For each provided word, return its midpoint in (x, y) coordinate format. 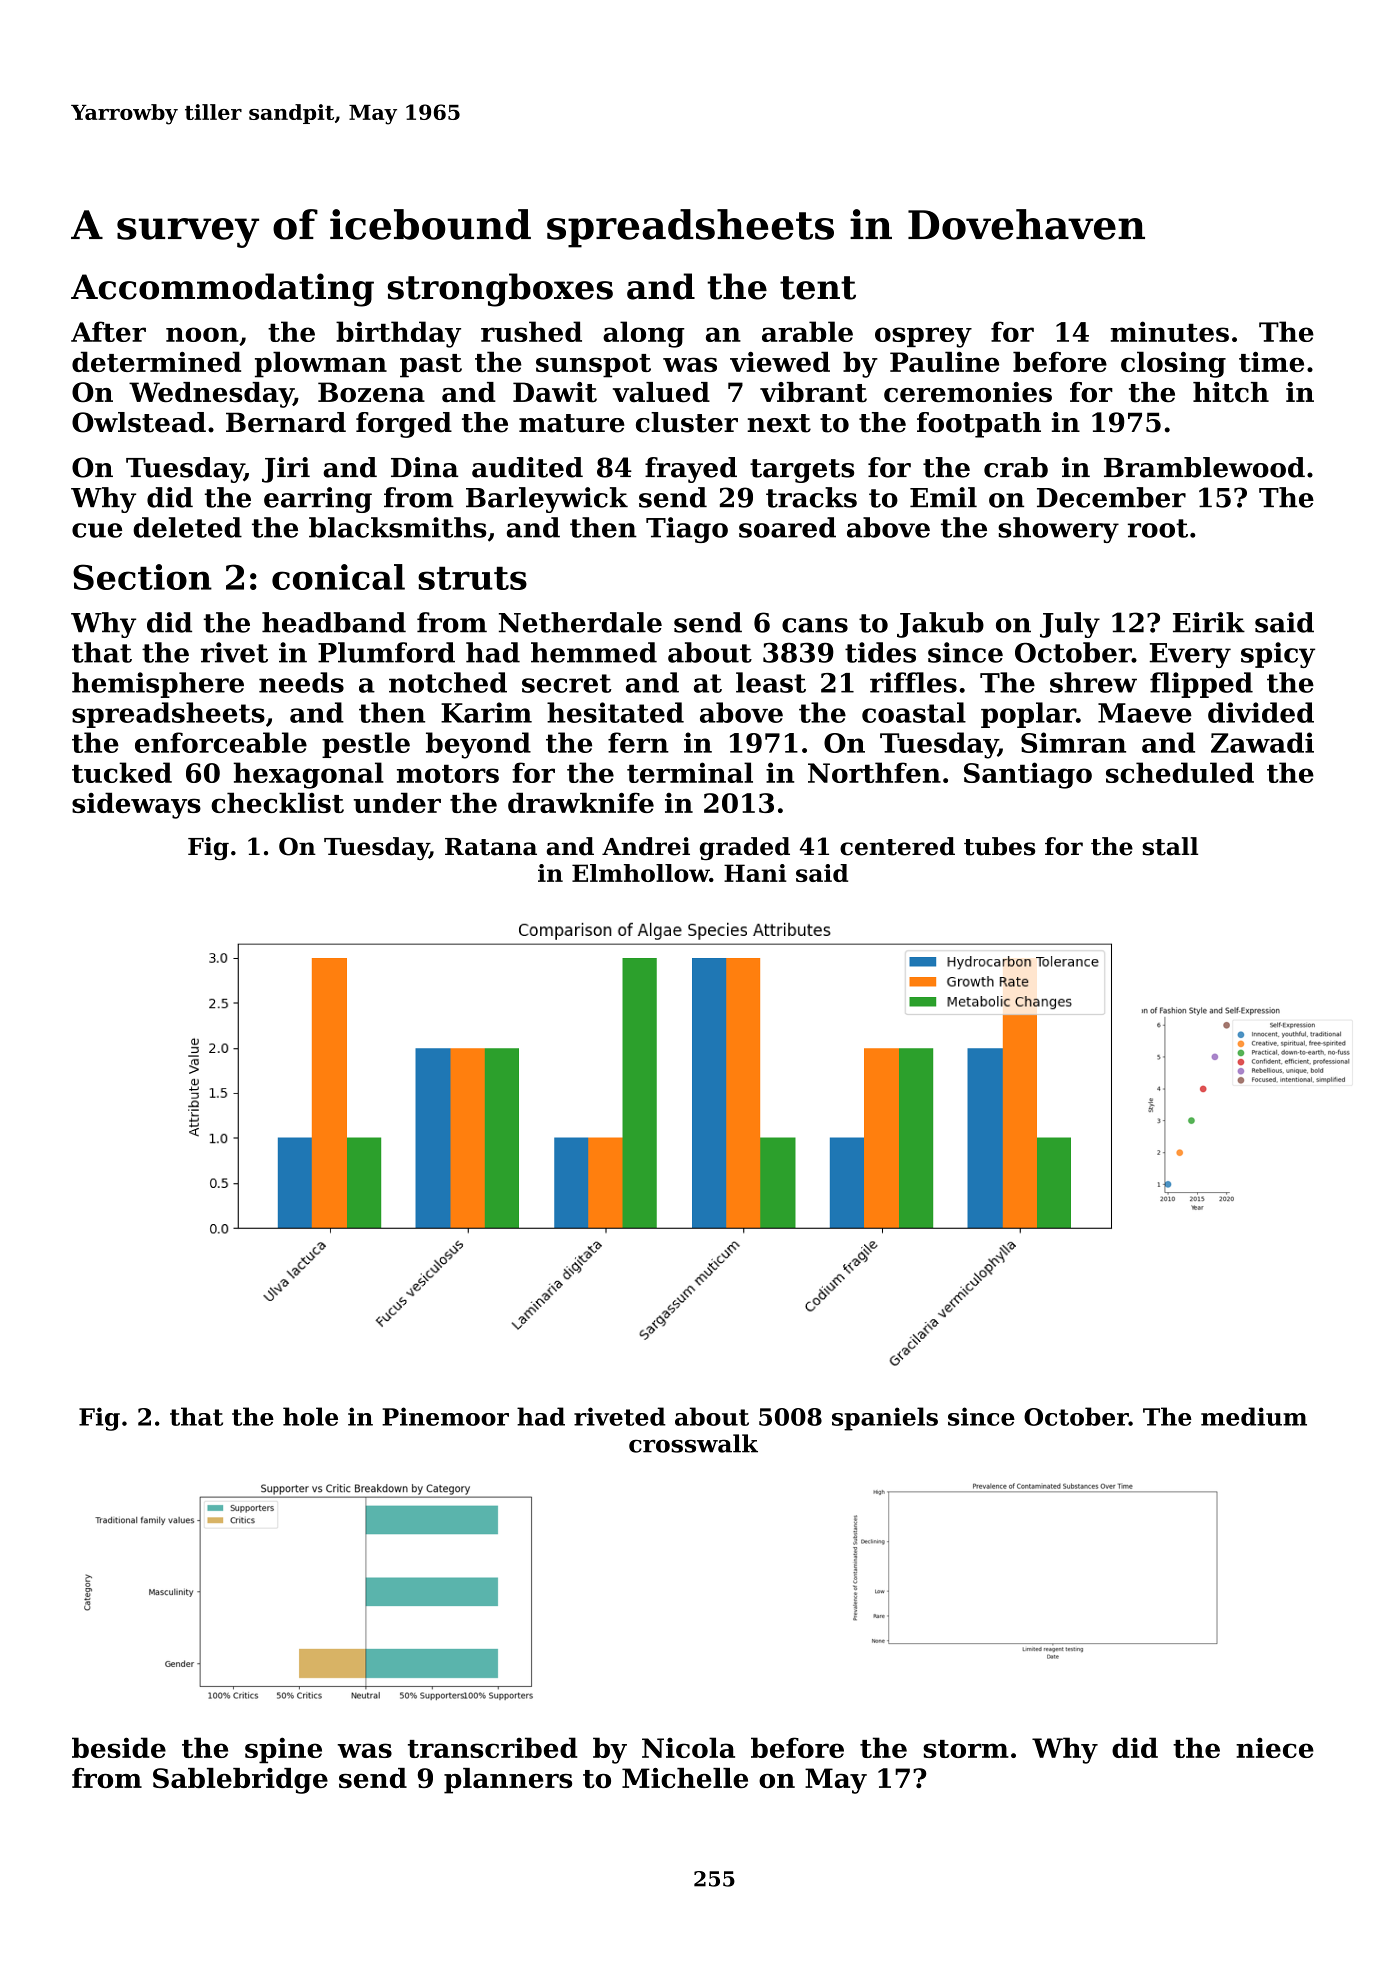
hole (310, 1416)
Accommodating (222, 290)
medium (1254, 1416)
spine (283, 1750)
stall (1170, 846)
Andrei (646, 846)
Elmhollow (640, 873)
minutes (1170, 331)
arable (807, 331)
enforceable (221, 742)
